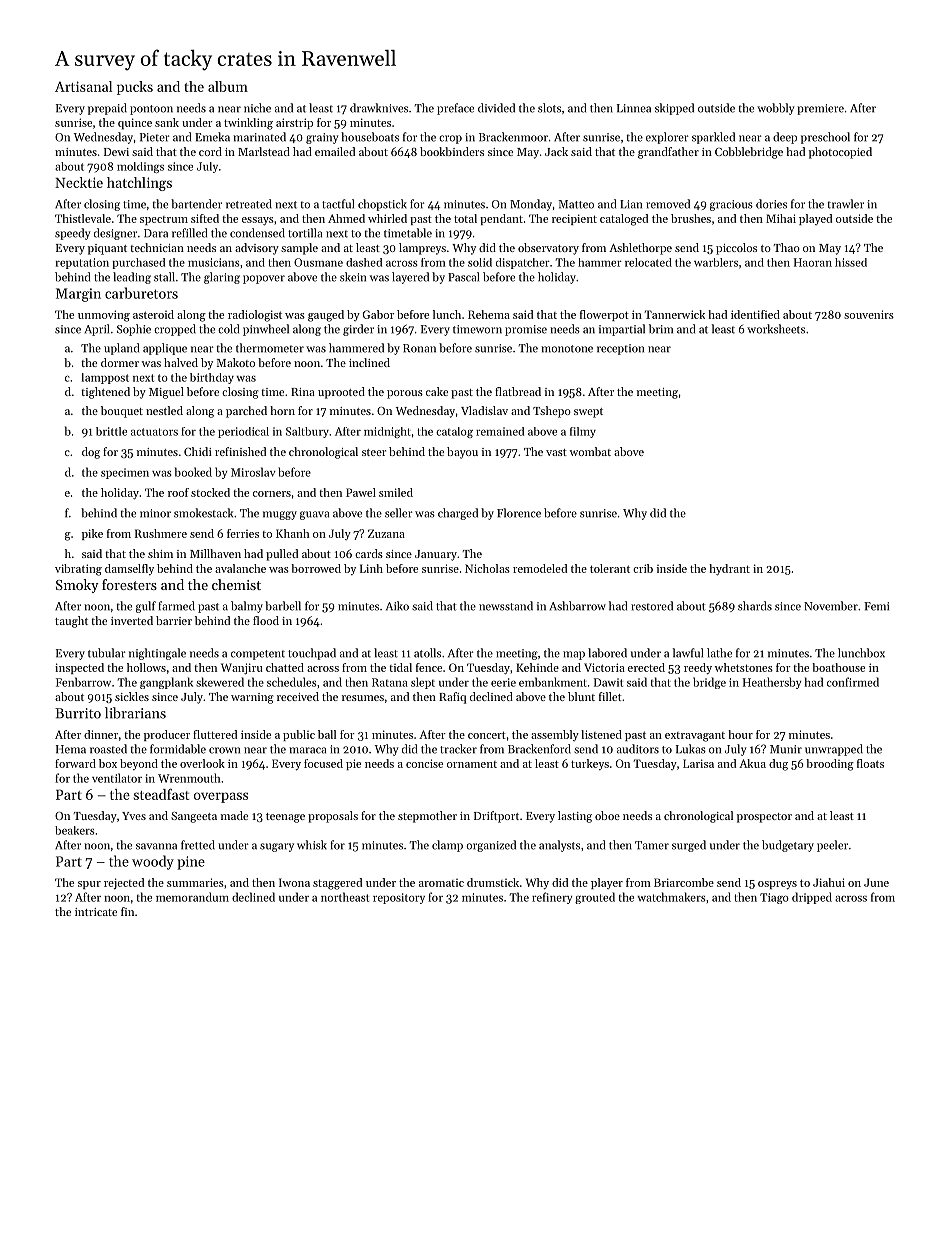  I want to click on ventilator, so click(117, 778).
